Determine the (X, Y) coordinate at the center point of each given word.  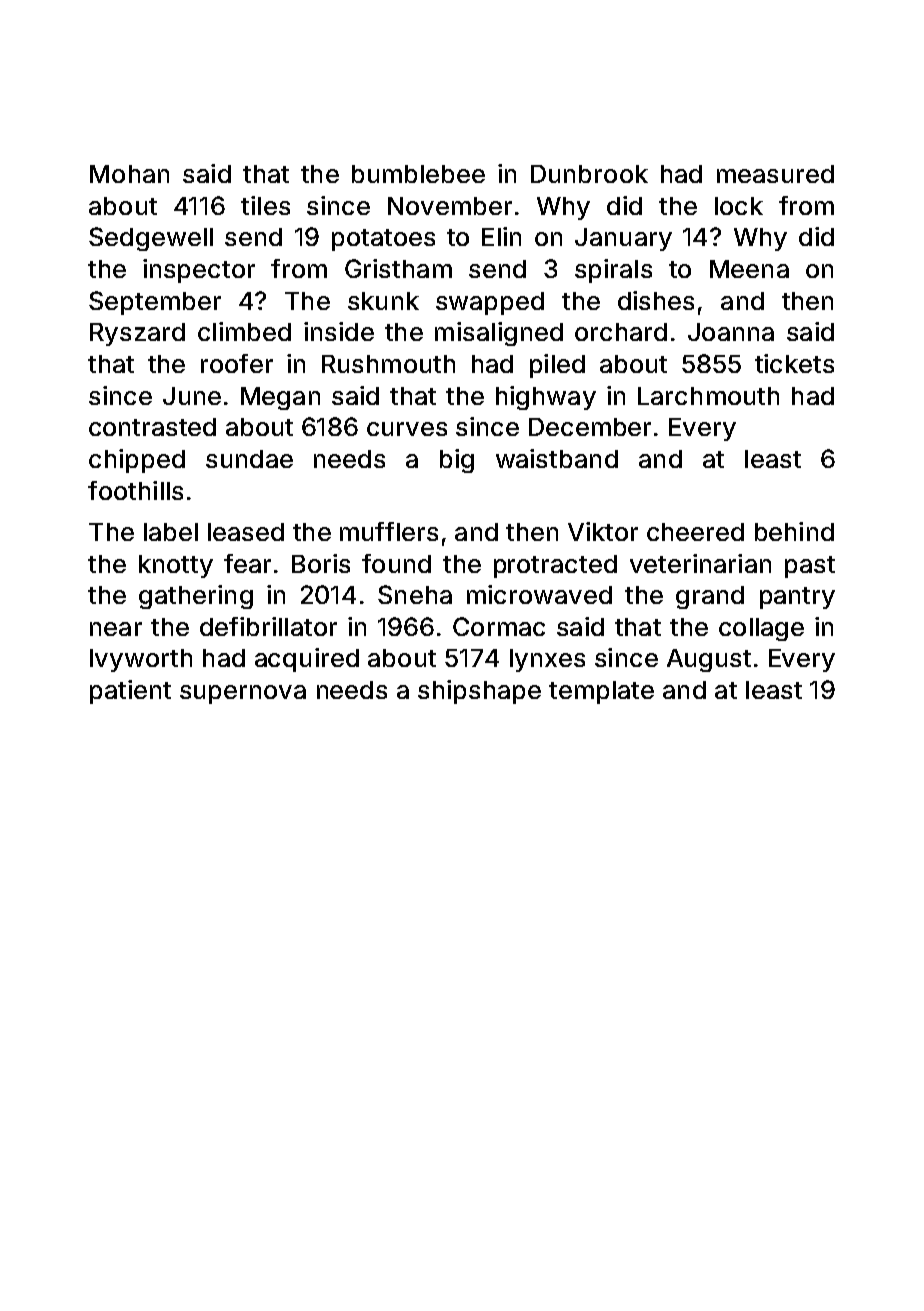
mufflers (389, 531)
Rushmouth (388, 364)
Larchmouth (708, 396)
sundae (249, 459)
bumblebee (418, 174)
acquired (307, 660)
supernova (243, 694)
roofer (237, 363)
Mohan (129, 174)
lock (739, 206)
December (590, 427)
